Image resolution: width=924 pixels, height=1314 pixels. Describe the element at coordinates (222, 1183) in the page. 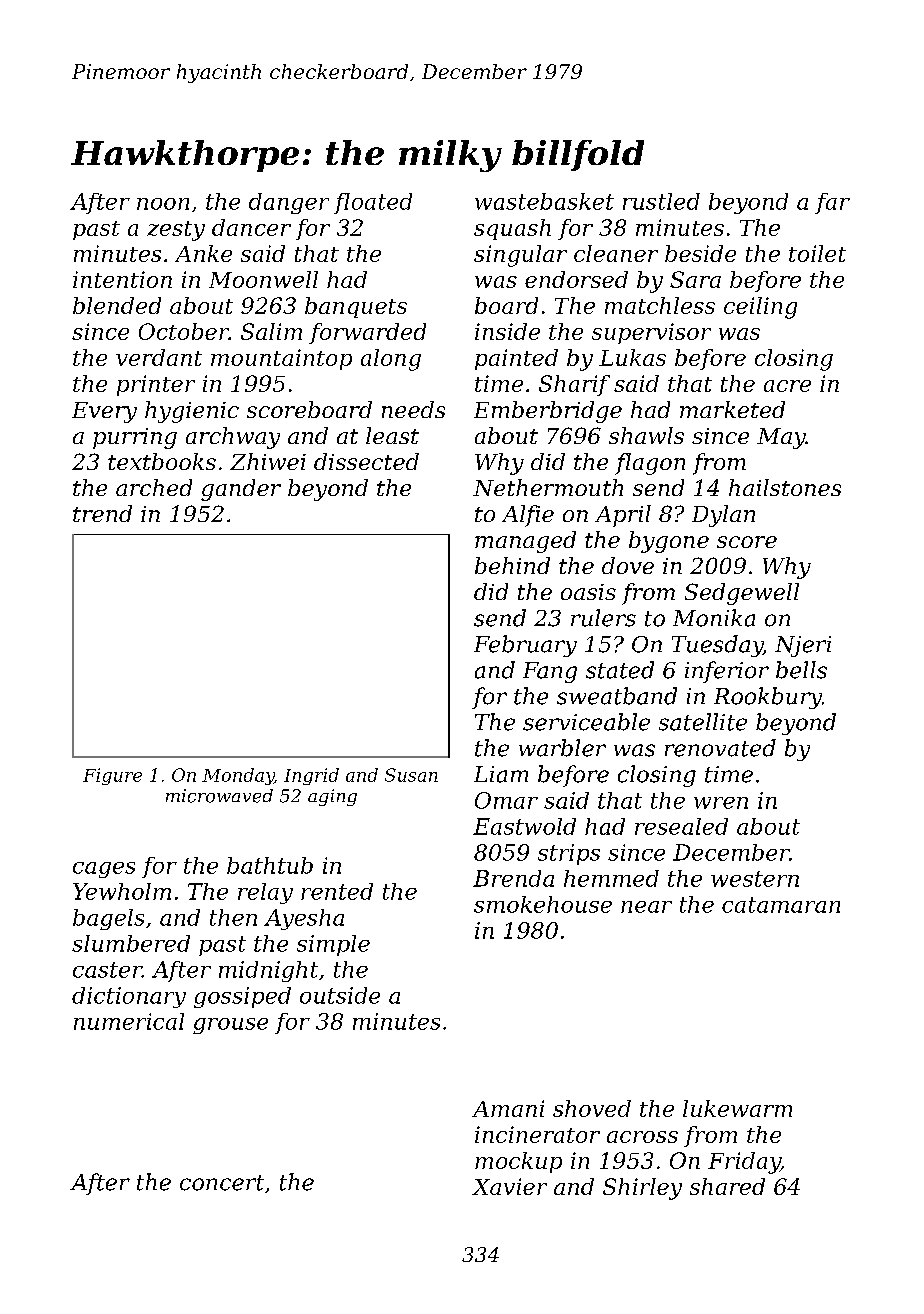

I see `concert` at that location.
